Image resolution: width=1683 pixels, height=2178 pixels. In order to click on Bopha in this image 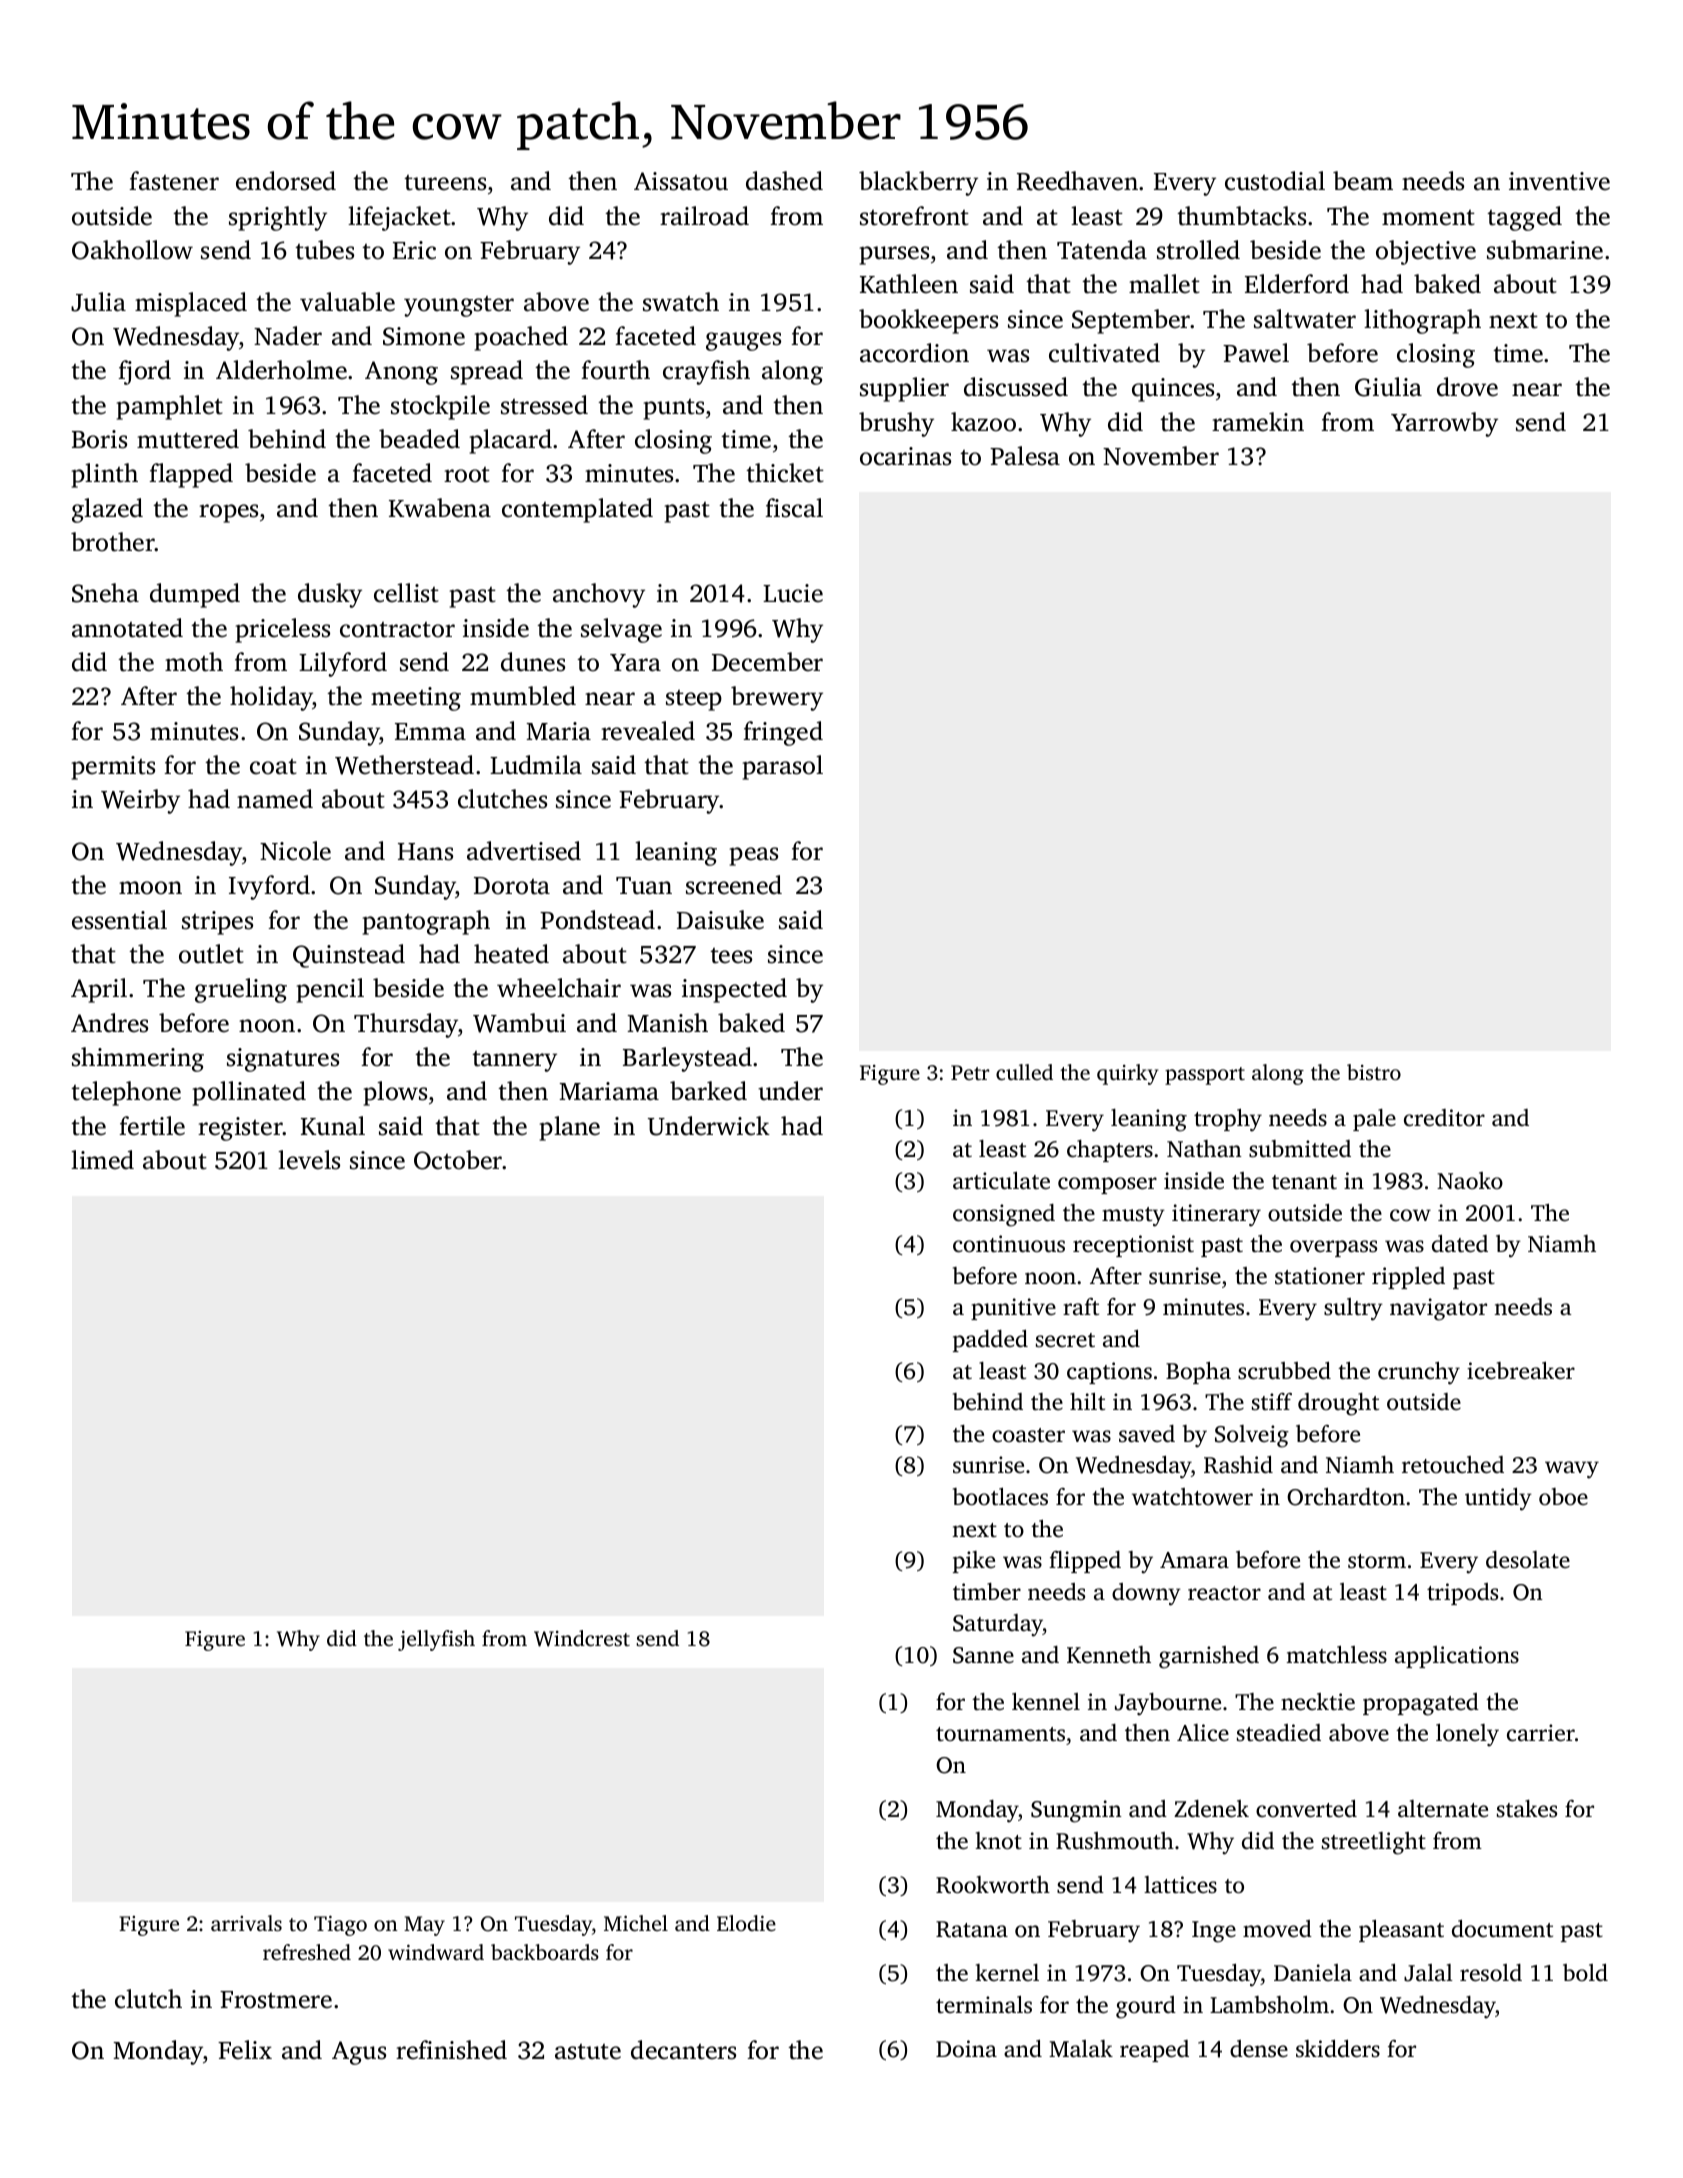, I will do `click(1198, 1373)`.
